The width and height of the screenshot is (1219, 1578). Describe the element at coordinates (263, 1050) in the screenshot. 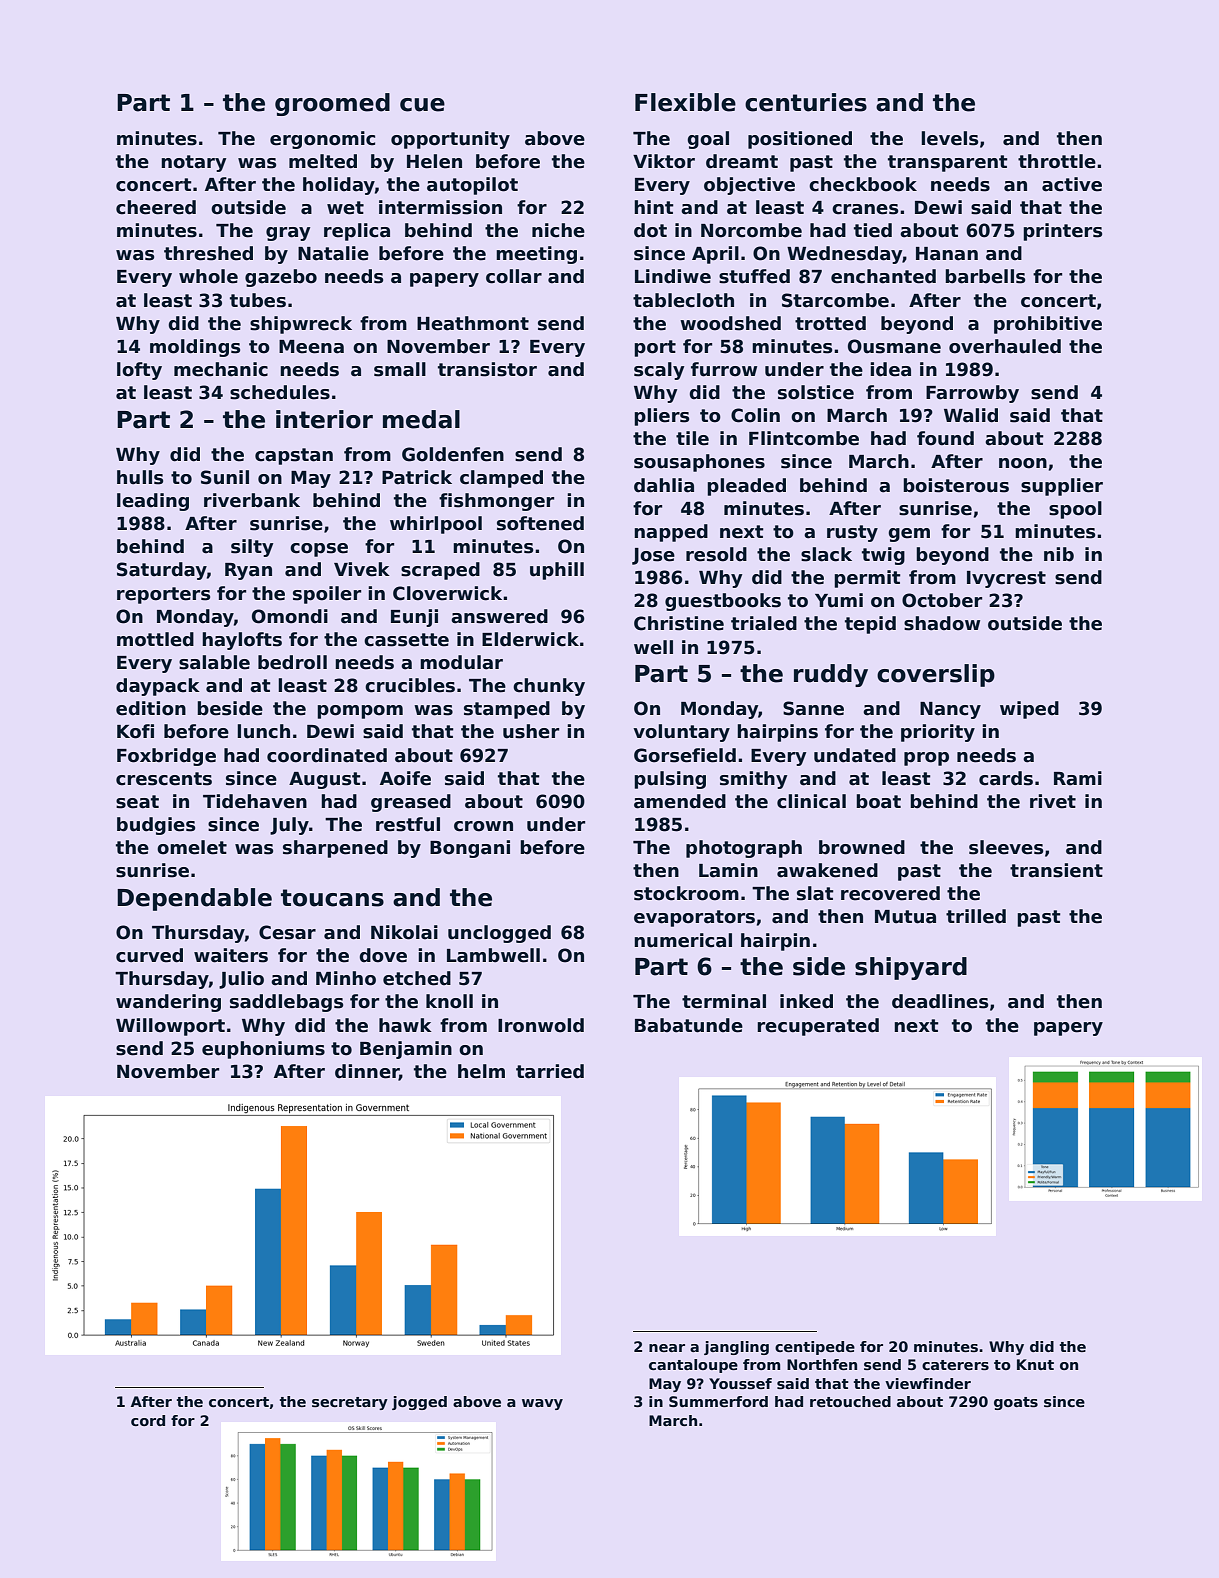

I see `euphoniums` at that location.
